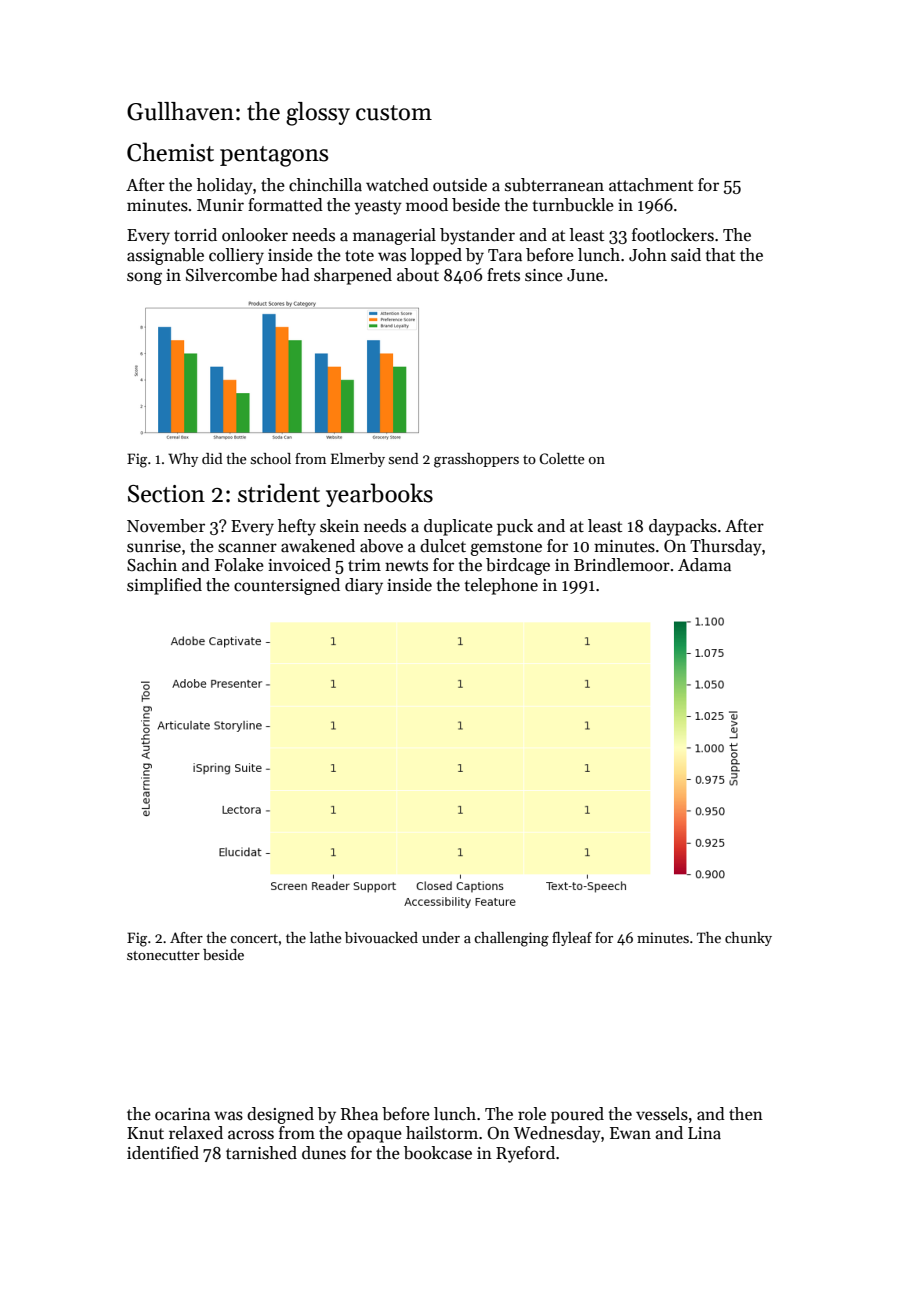 This page has height=1316, width=908. What do you see at coordinates (511, 939) in the page?
I see `challenging` at bounding box center [511, 939].
